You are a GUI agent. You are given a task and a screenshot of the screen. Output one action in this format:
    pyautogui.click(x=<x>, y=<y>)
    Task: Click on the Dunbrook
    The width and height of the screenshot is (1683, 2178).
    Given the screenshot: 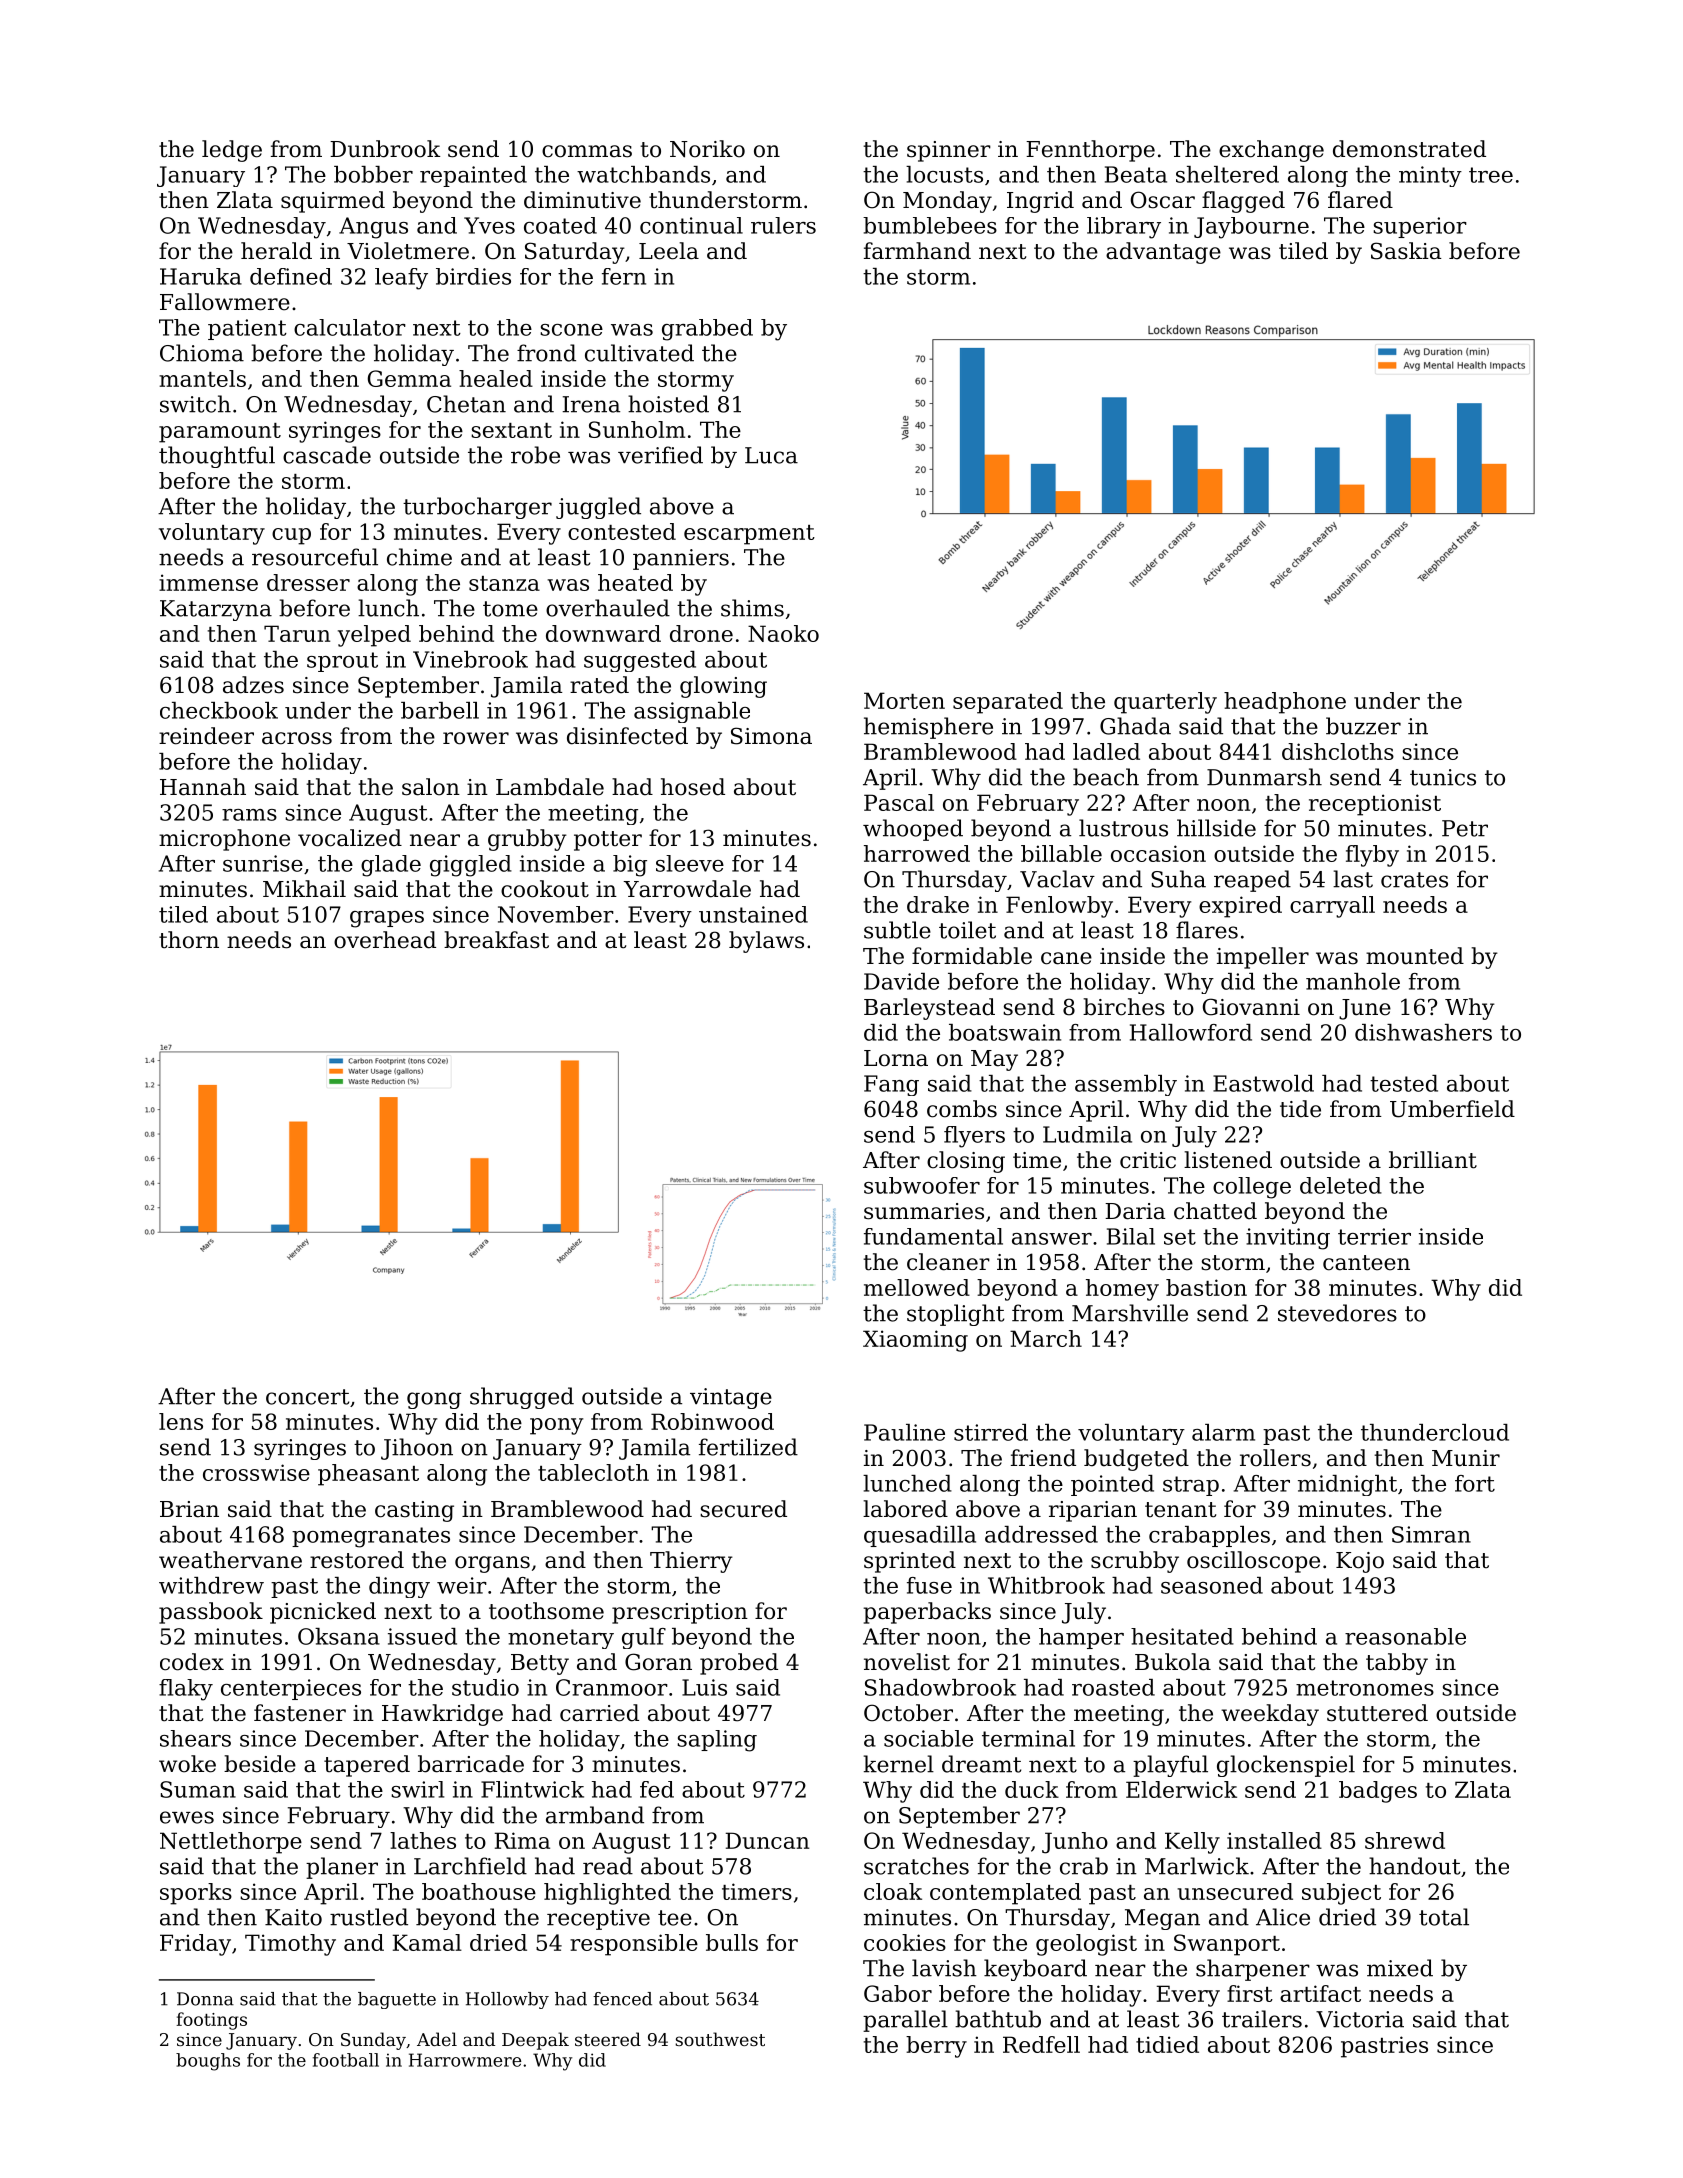 What is the action you would take?
    pyautogui.click(x=385, y=149)
